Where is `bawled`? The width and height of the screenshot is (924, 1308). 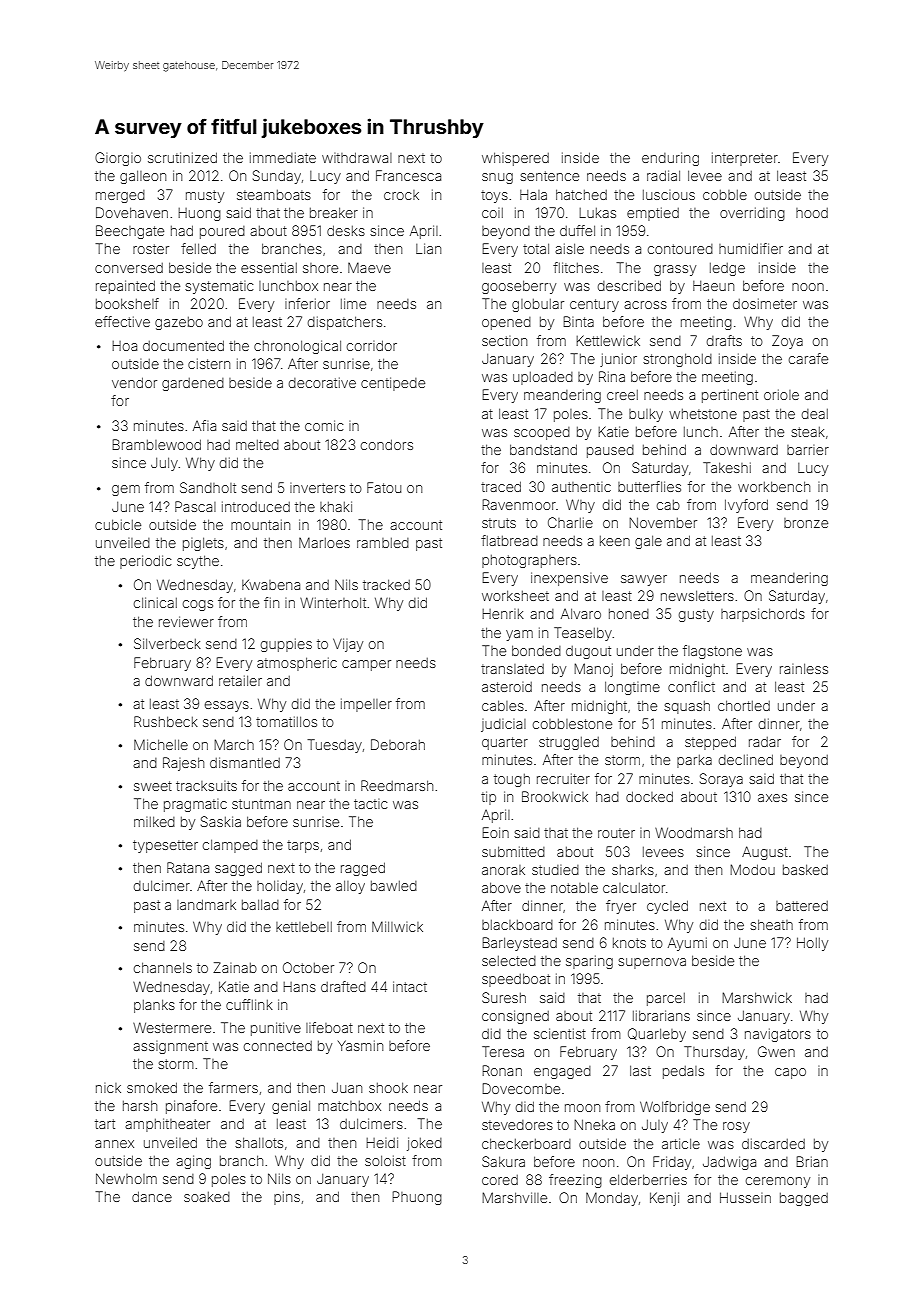
bawled is located at coordinates (394, 886).
